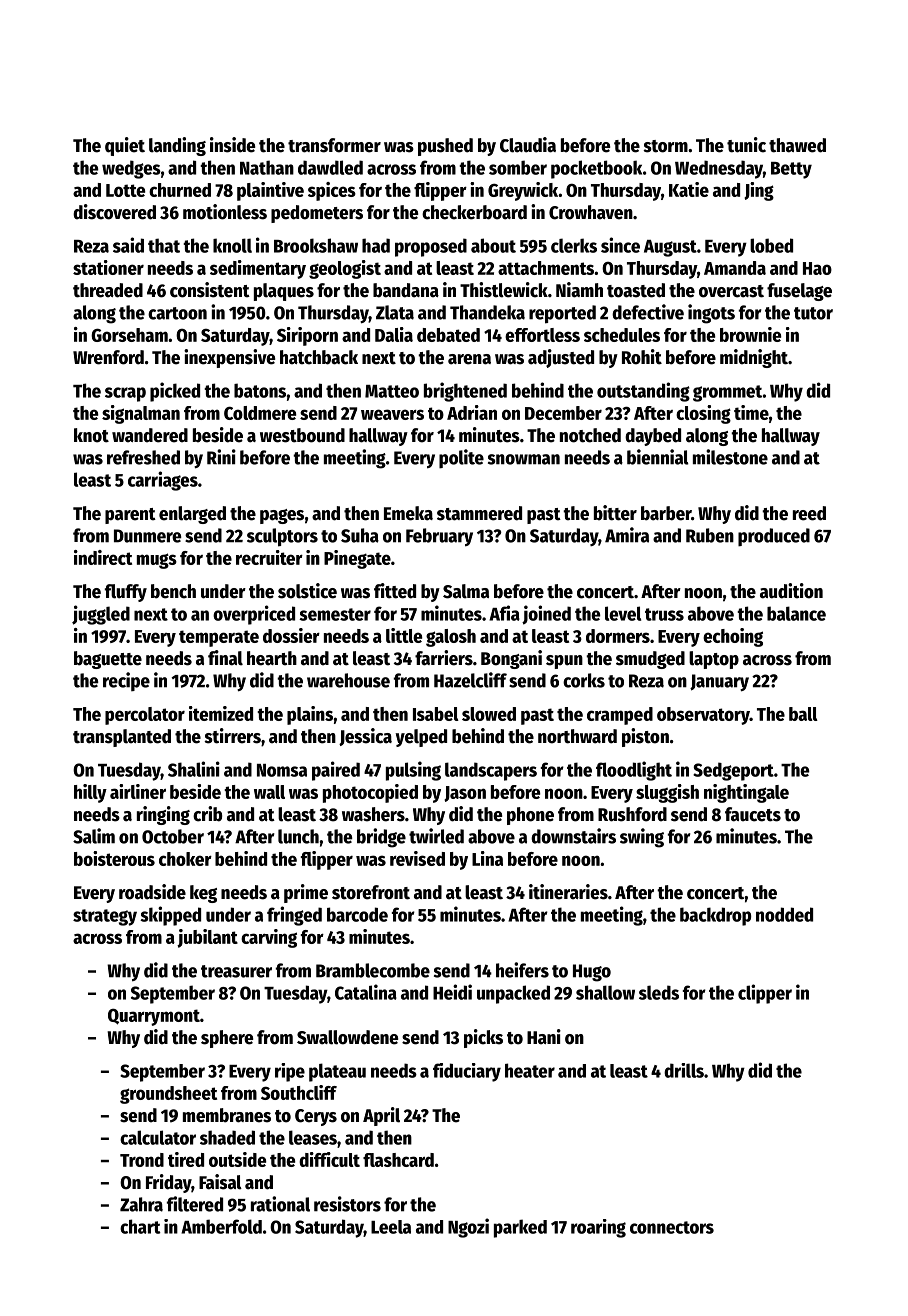 The image size is (908, 1316). I want to click on Jessica, so click(365, 737).
